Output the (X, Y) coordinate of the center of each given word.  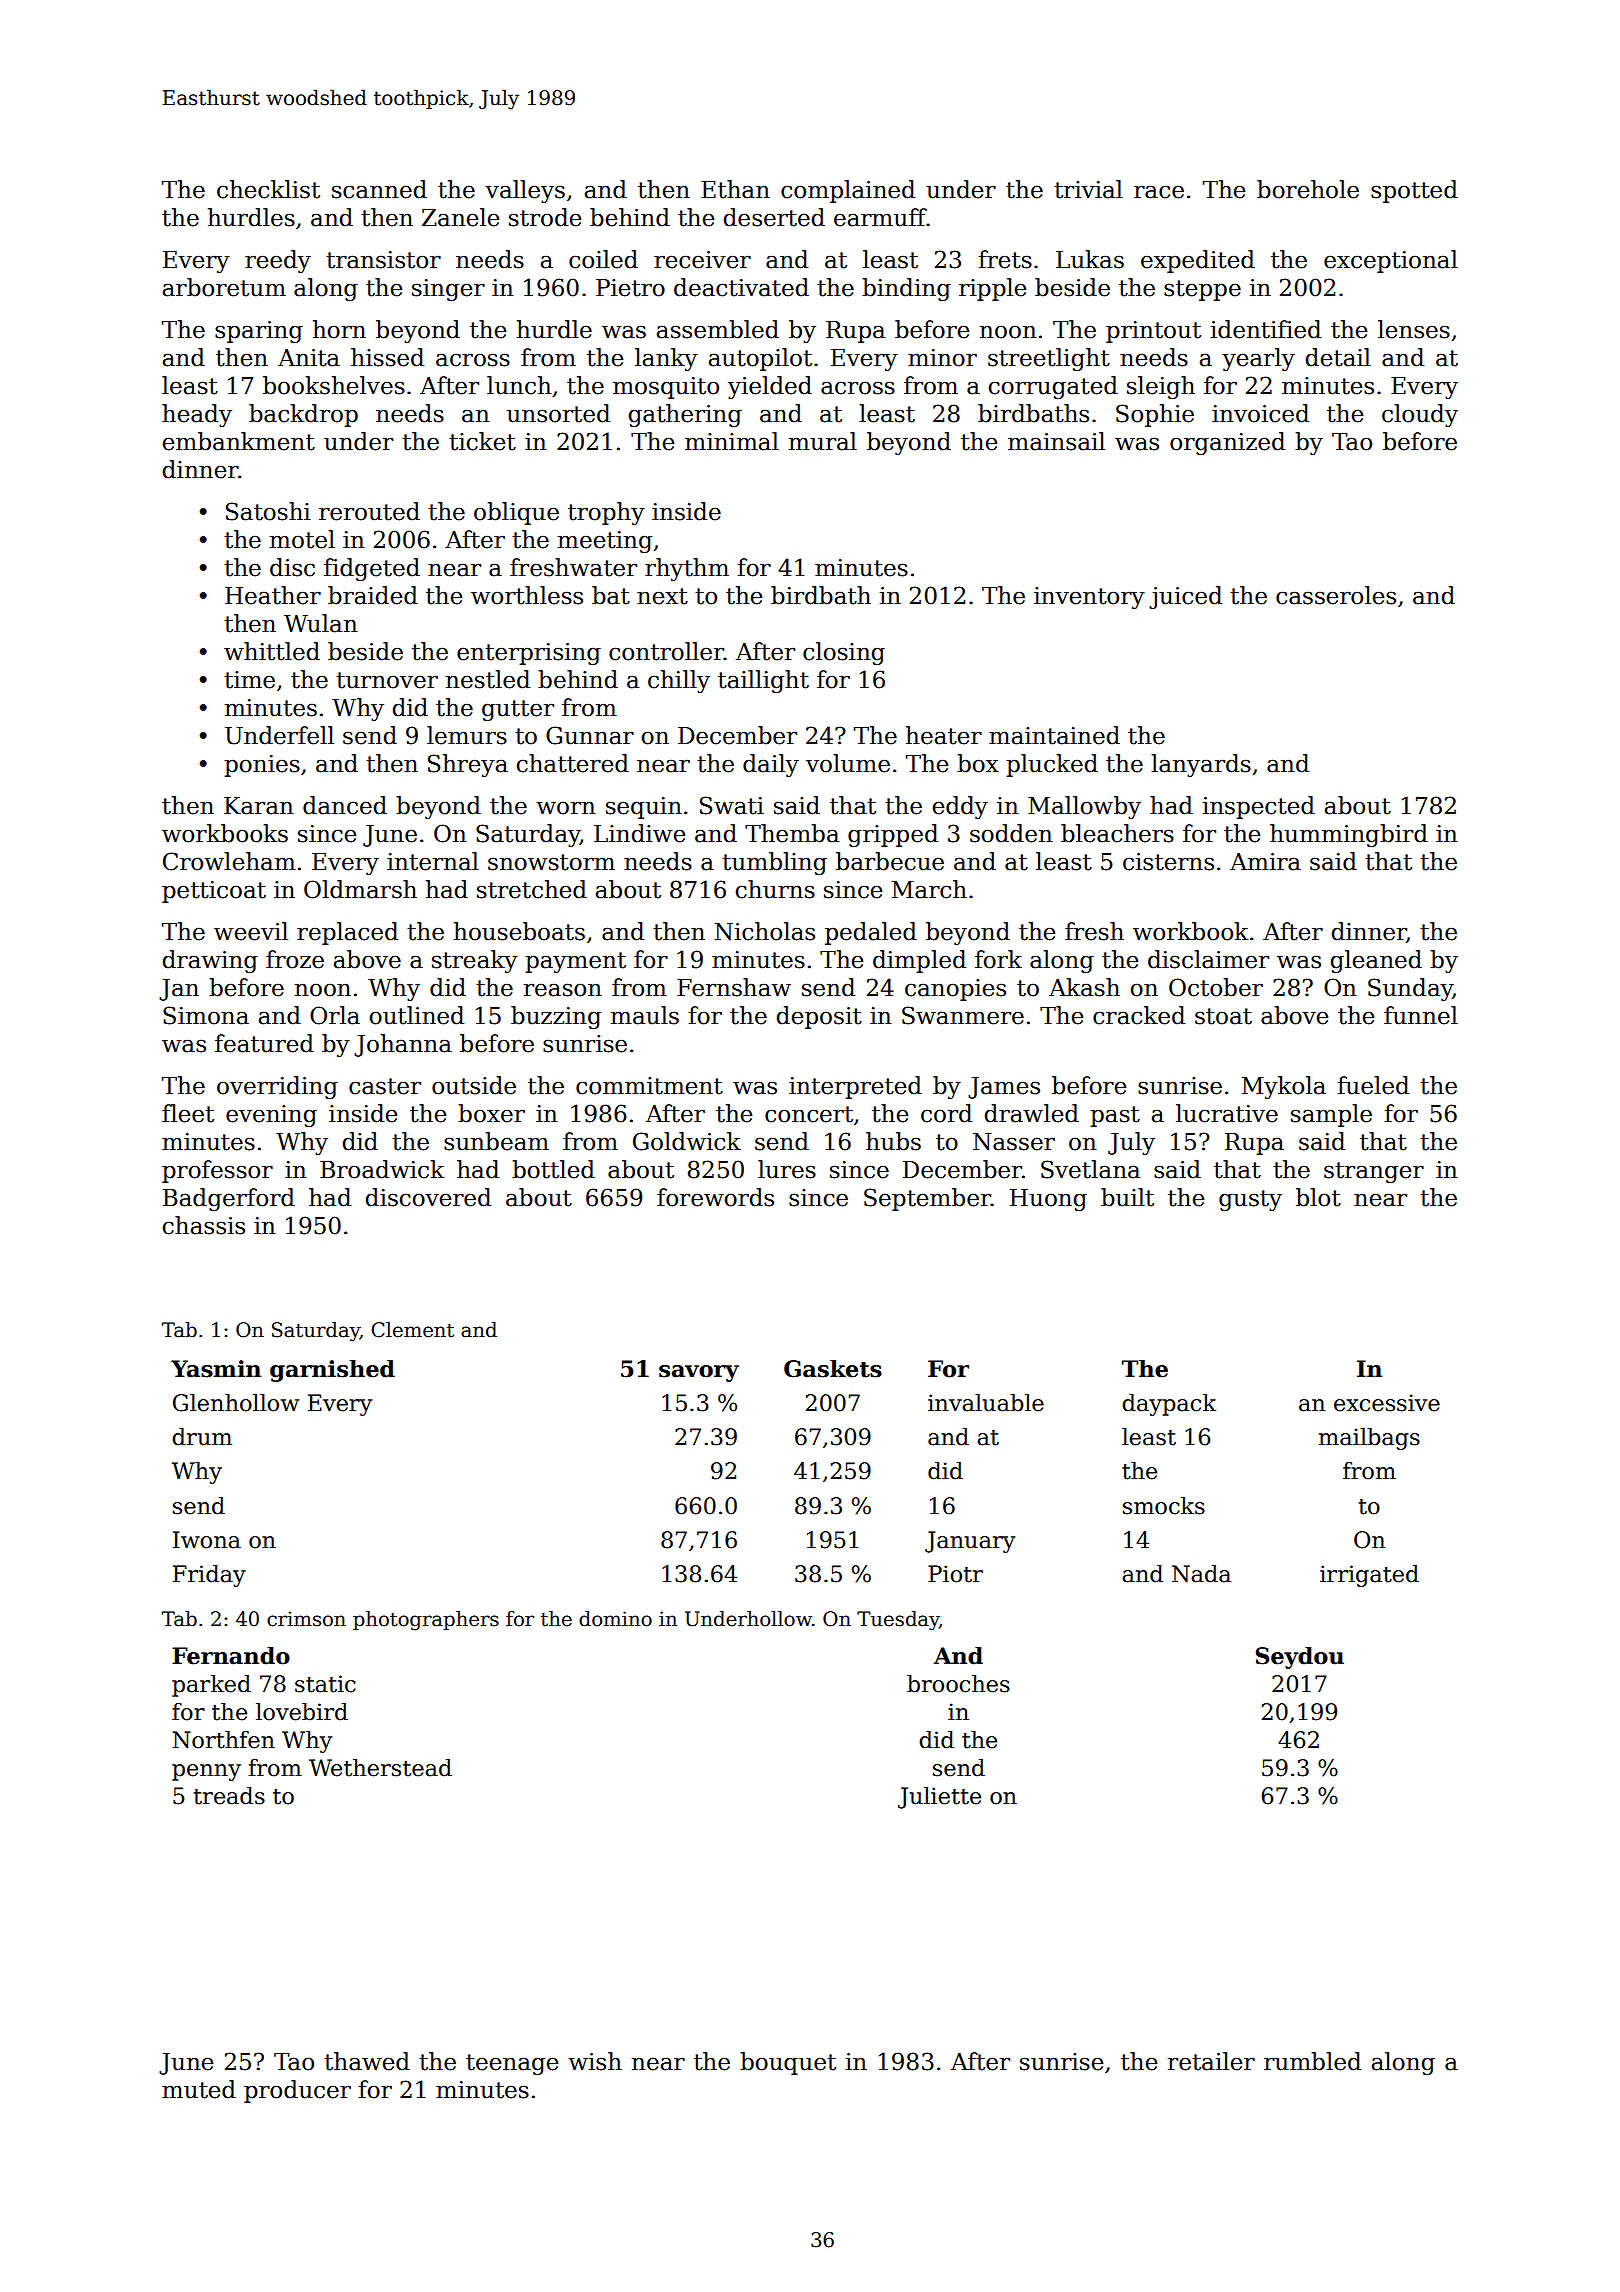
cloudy (1420, 415)
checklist (268, 189)
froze (295, 959)
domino (615, 1619)
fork (998, 959)
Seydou (1299, 1658)
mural (823, 441)
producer (297, 2091)
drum (202, 1437)
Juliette (939, 1798)
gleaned (1376, 961)
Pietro (630, 288)
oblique (516, 513)
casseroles (1336, 595)
